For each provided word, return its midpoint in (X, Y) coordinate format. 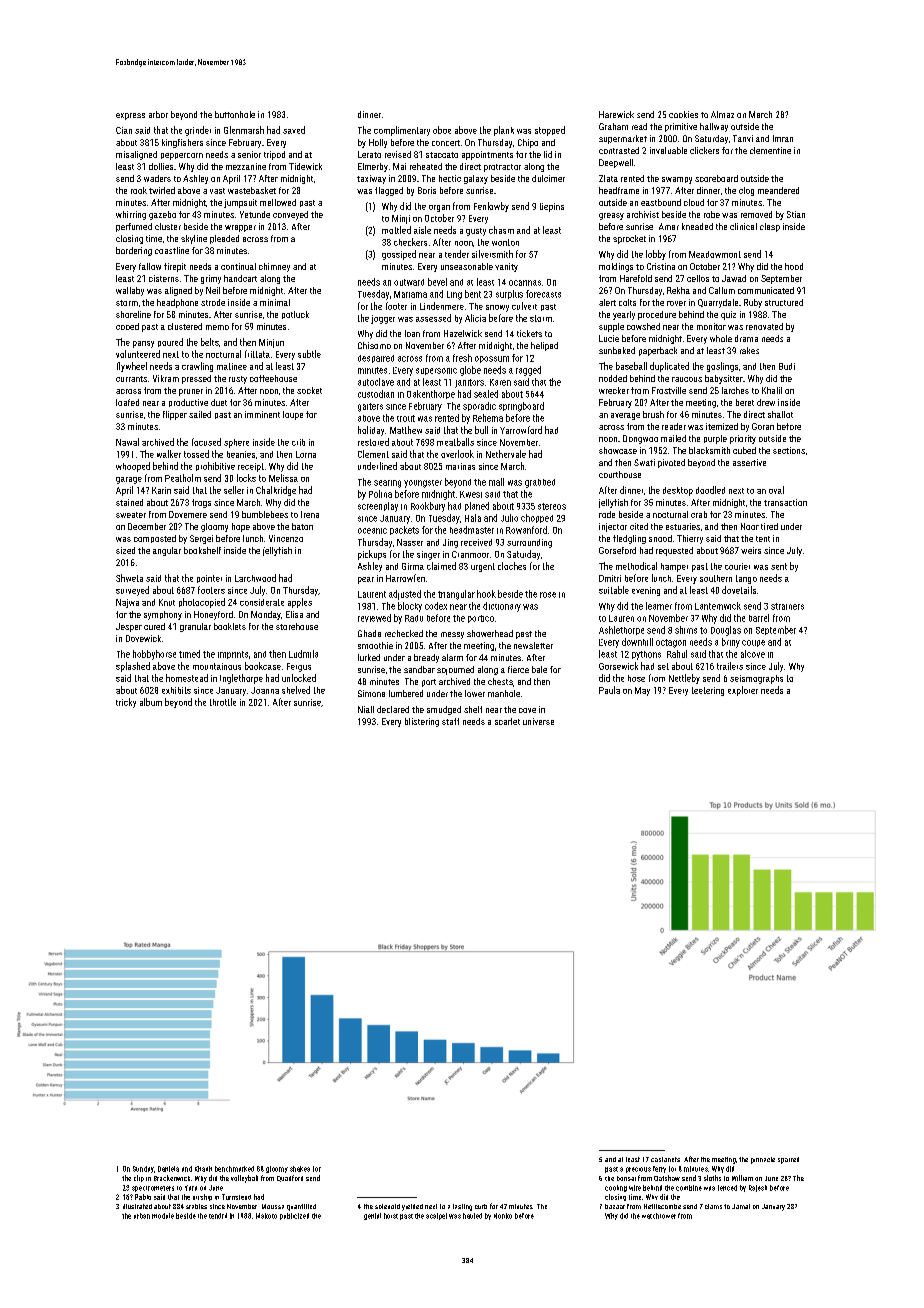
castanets (665, 1159)
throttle (223, 702)
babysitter (724, 379)
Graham (613, 126)
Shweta (129, 578)
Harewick (616, 114)
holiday (371, 431)
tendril (218, 1216)
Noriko (503, 1216)
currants (131, 379)
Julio (509, 518)
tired (769, 526)
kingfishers (182, 143)
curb (481, 1206)
